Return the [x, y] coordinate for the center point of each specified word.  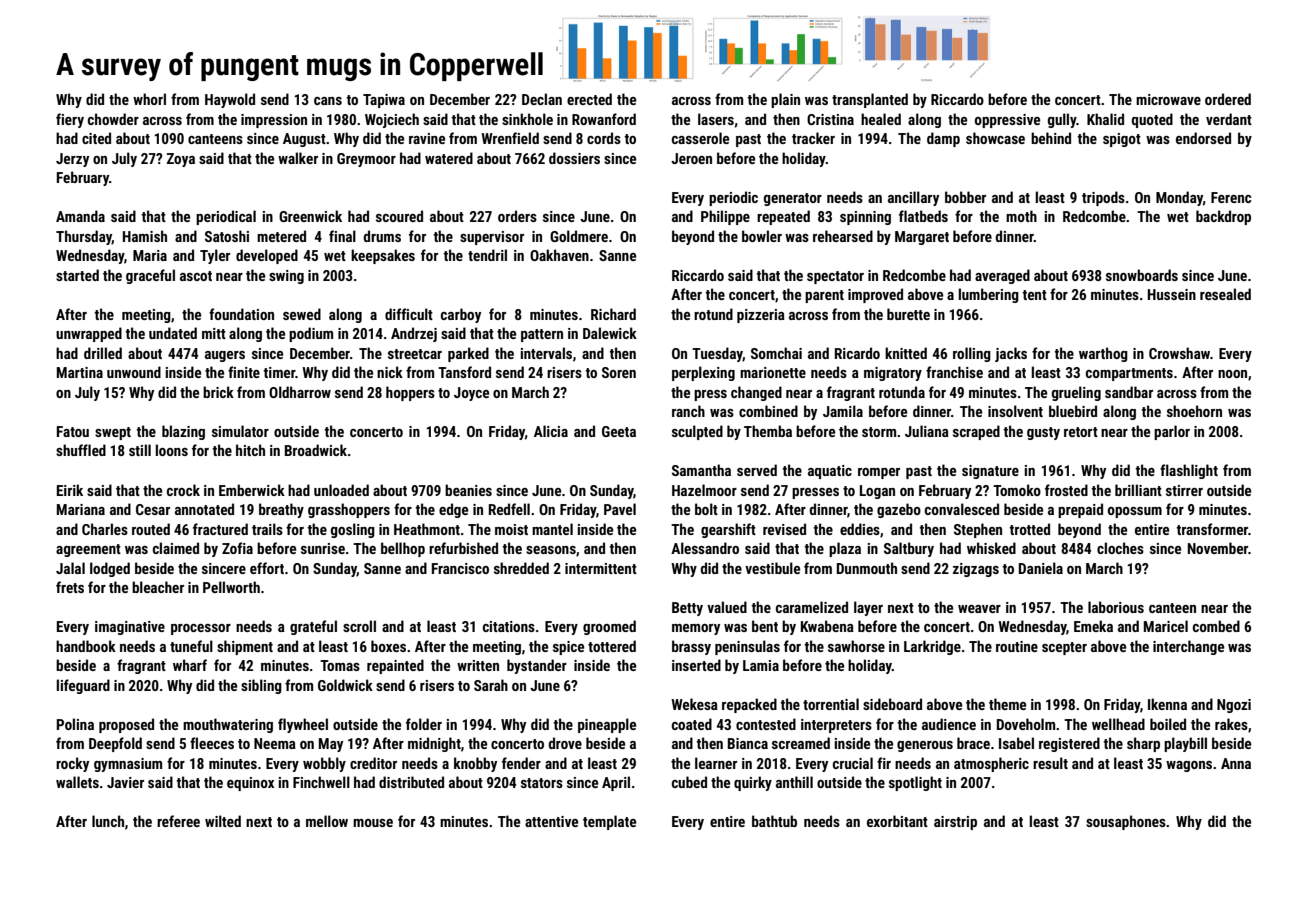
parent [824, 296]
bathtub [774, 821]
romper [879, 473]
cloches [1120, 548]
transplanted [870, 100]
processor [201, 629]
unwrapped [89, 334]
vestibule [772, 568]
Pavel [620, 509]
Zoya [181, 160]
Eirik [70, 490]
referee [178, 821]
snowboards [1142, 275]
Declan [542, 99]
